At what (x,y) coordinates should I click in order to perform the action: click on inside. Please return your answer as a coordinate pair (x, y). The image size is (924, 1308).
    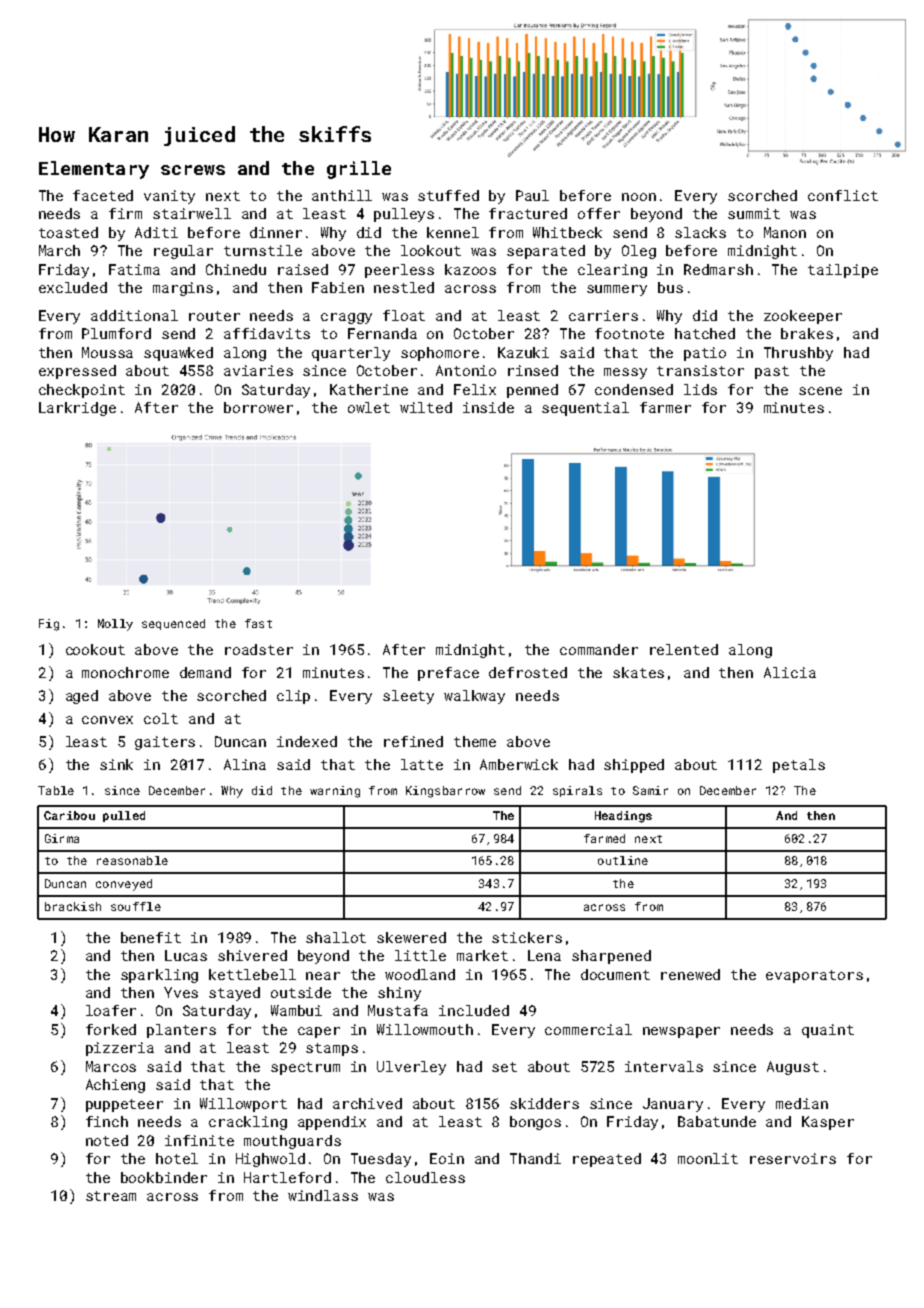
    Looking at the image, I should click on (488, 407).
